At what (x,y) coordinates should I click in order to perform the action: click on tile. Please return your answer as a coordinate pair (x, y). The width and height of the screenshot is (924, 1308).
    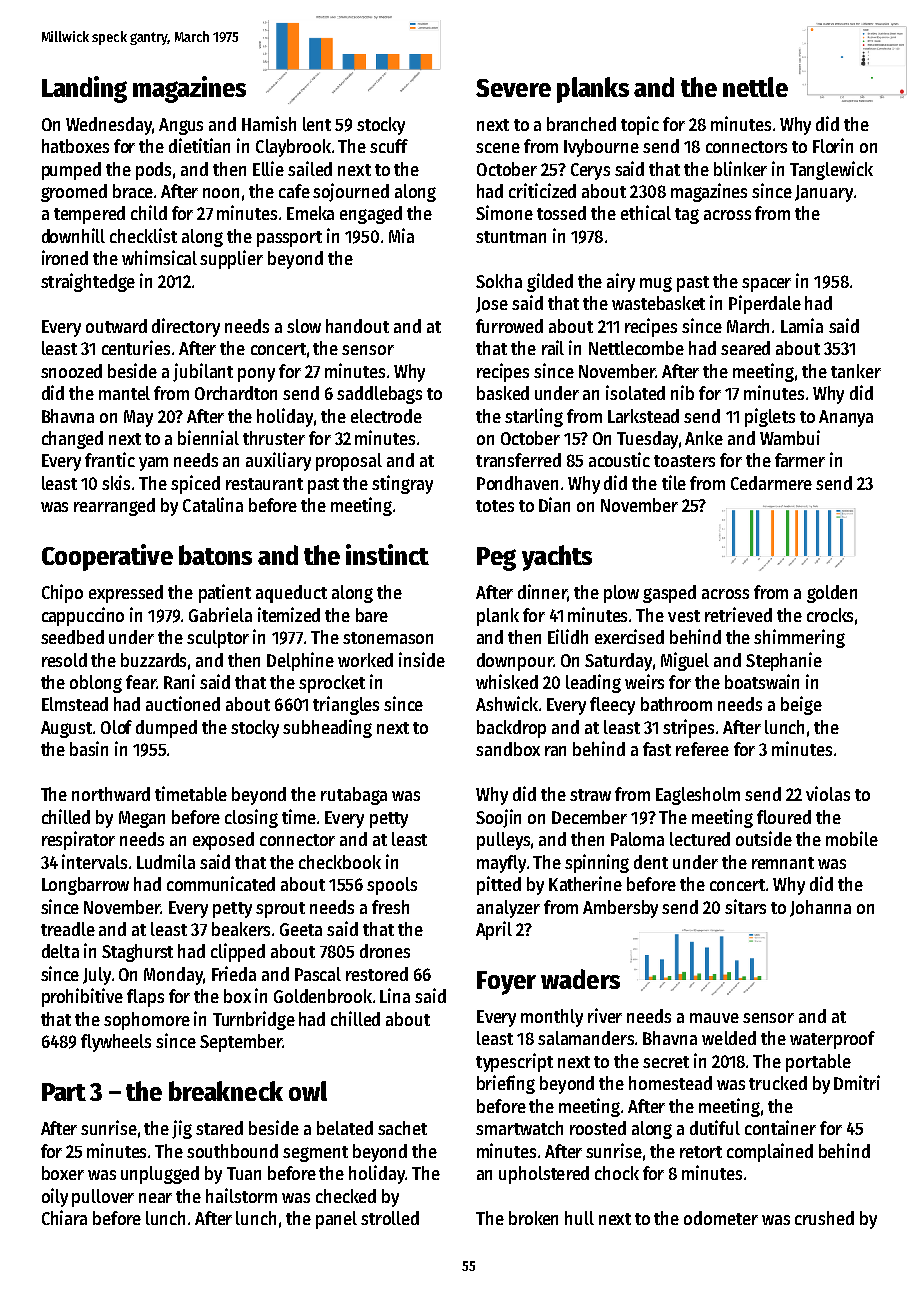
    Looking at the image, I should click on (674, 482).
